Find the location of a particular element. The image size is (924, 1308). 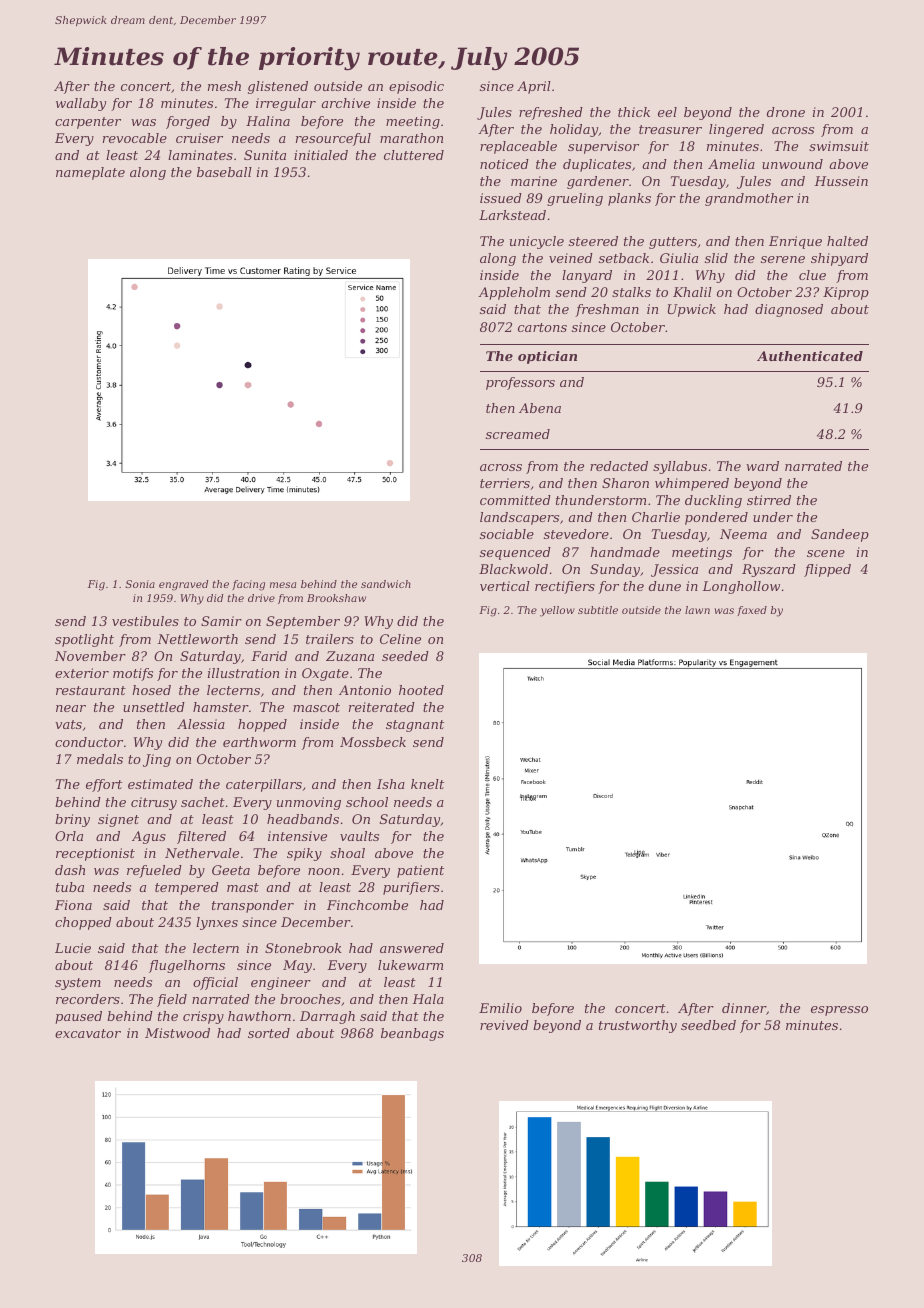

Charlie is located at coordinates (656, 517).
